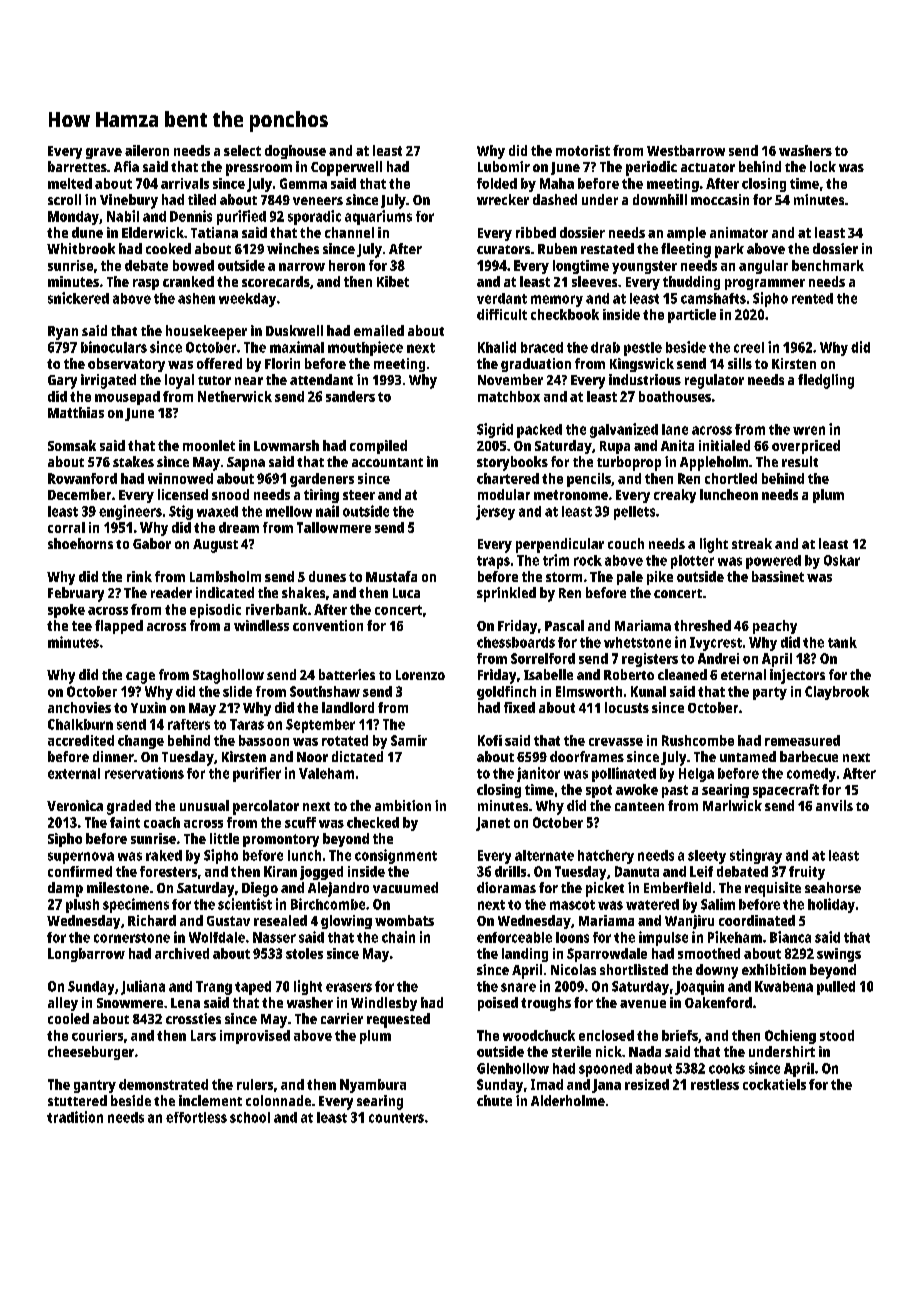  I want to click on Westbarrow, so click(686, 150).
